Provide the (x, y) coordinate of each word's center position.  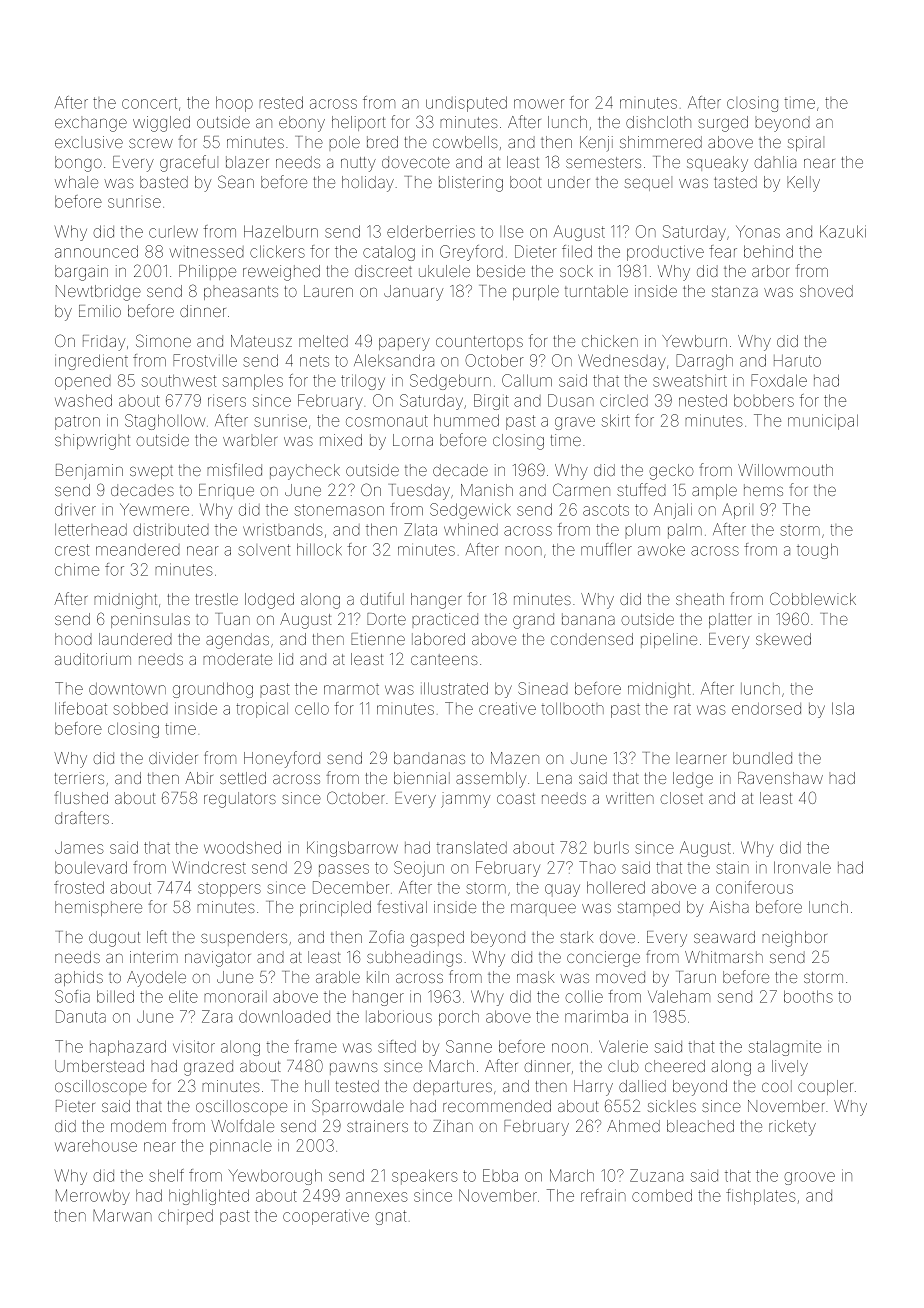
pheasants (241, 293)
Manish (487, 490)
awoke (661, 549)
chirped (186, 1217)
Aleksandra (394, 360)
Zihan (453, 1126)
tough (817, 551)
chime (77, 569)
